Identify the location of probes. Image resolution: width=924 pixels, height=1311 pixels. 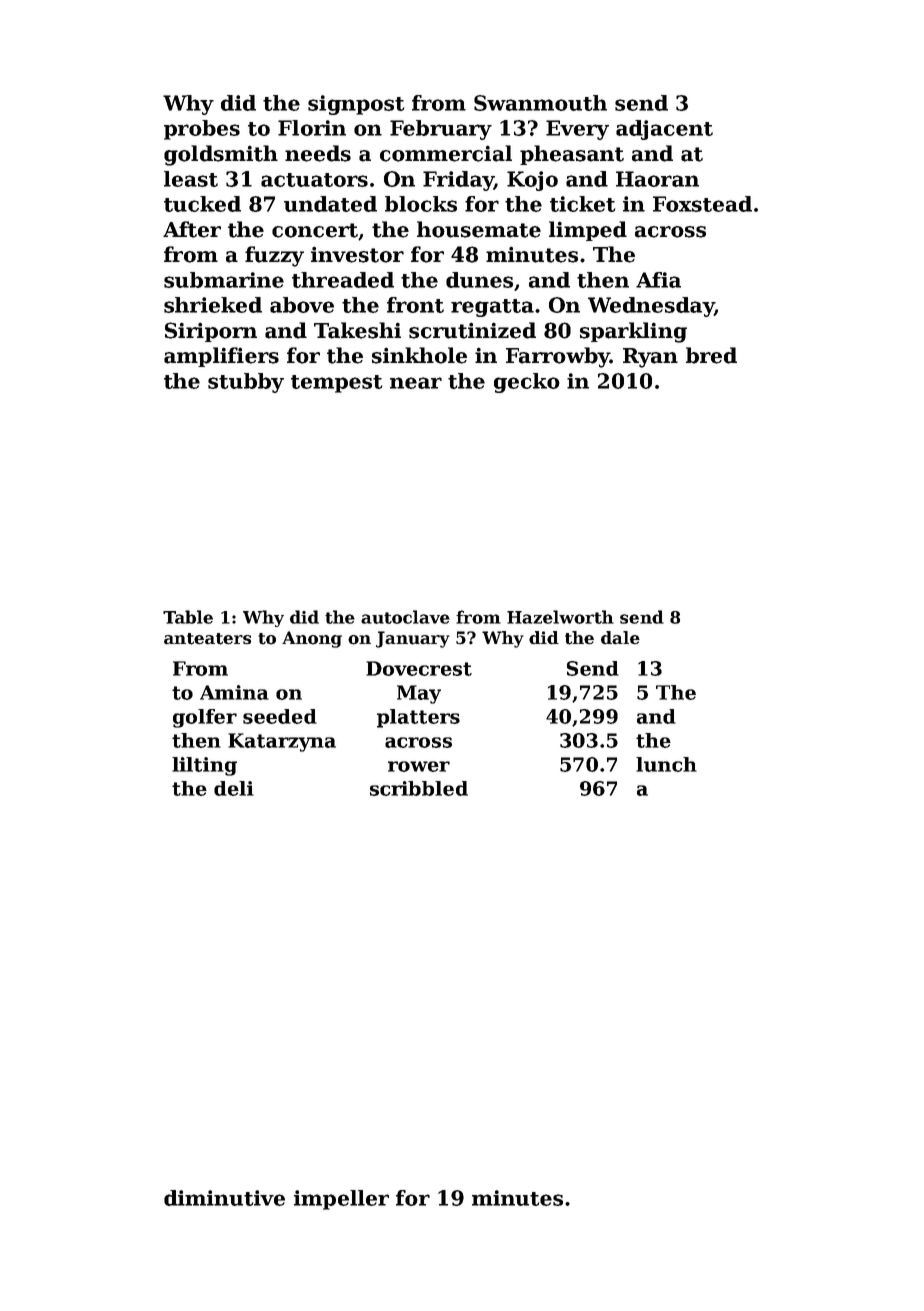
(202, 130).
